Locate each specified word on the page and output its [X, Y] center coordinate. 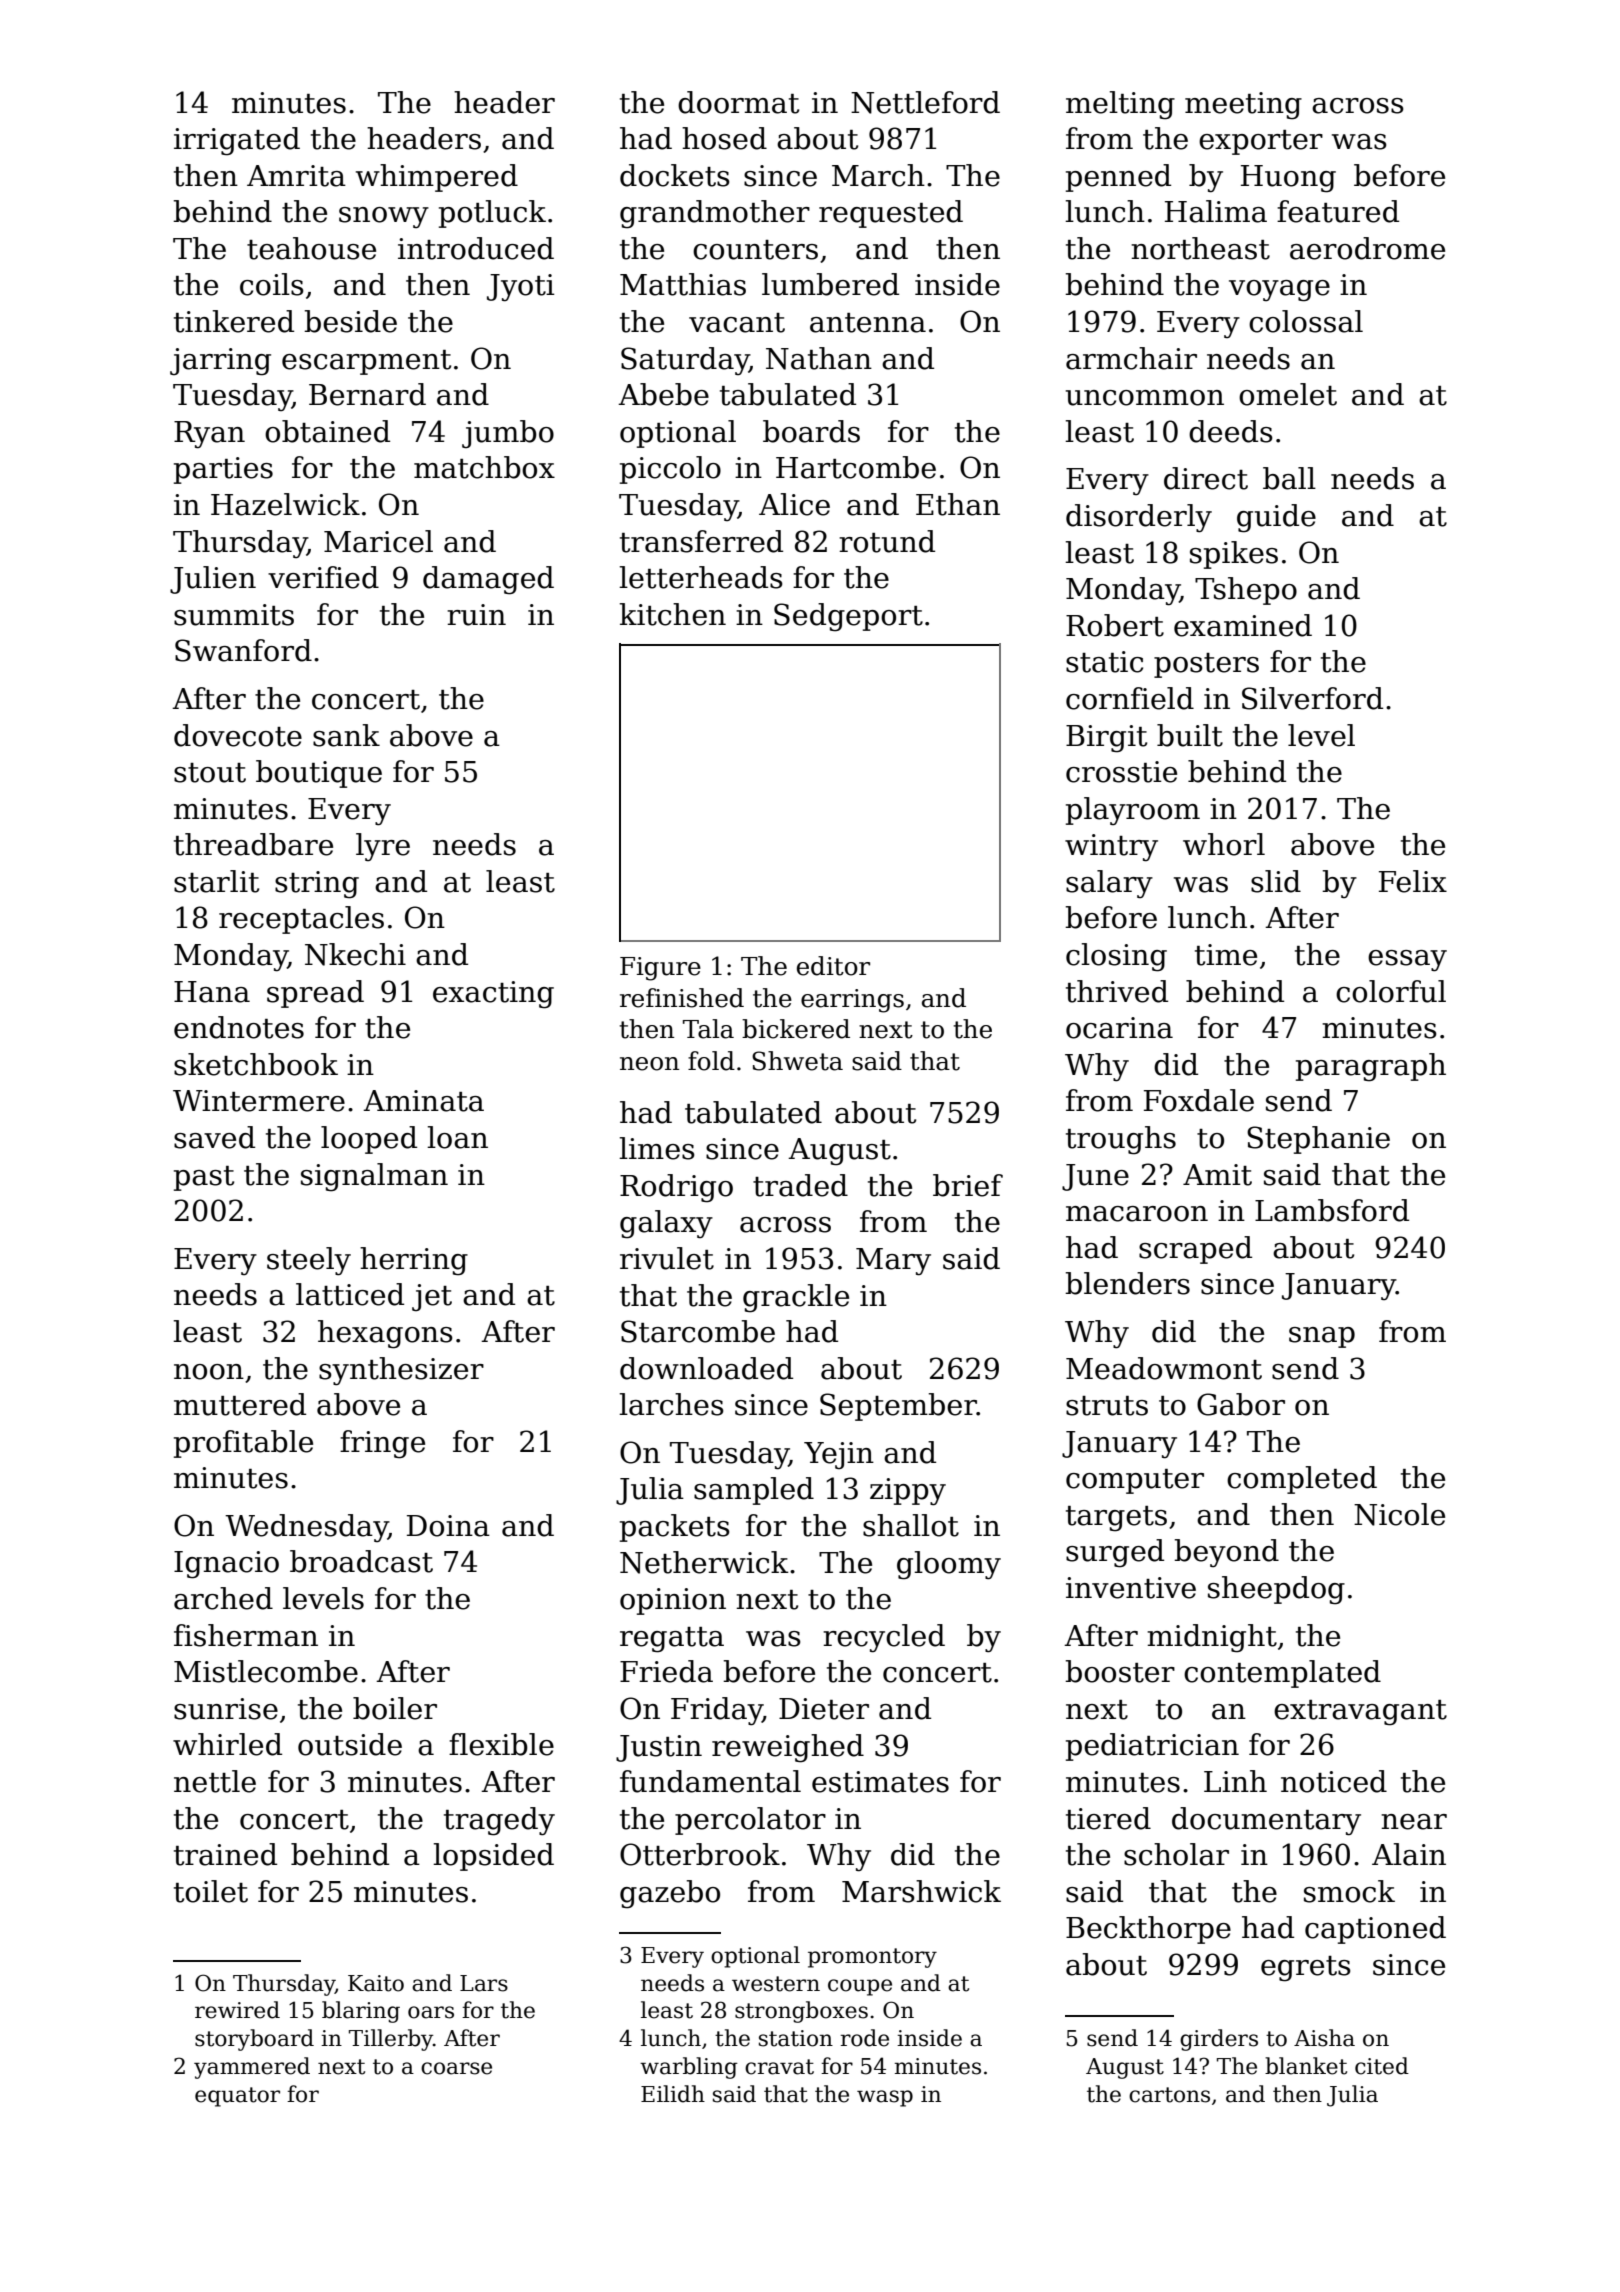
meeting [1243, 106]
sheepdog [1276, 1590]
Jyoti [521, 288]
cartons [1169, 2095]
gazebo [670, 1894]
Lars [484, 1983]
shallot [911, 1525]
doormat [738, 102]
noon [209, 1372]
